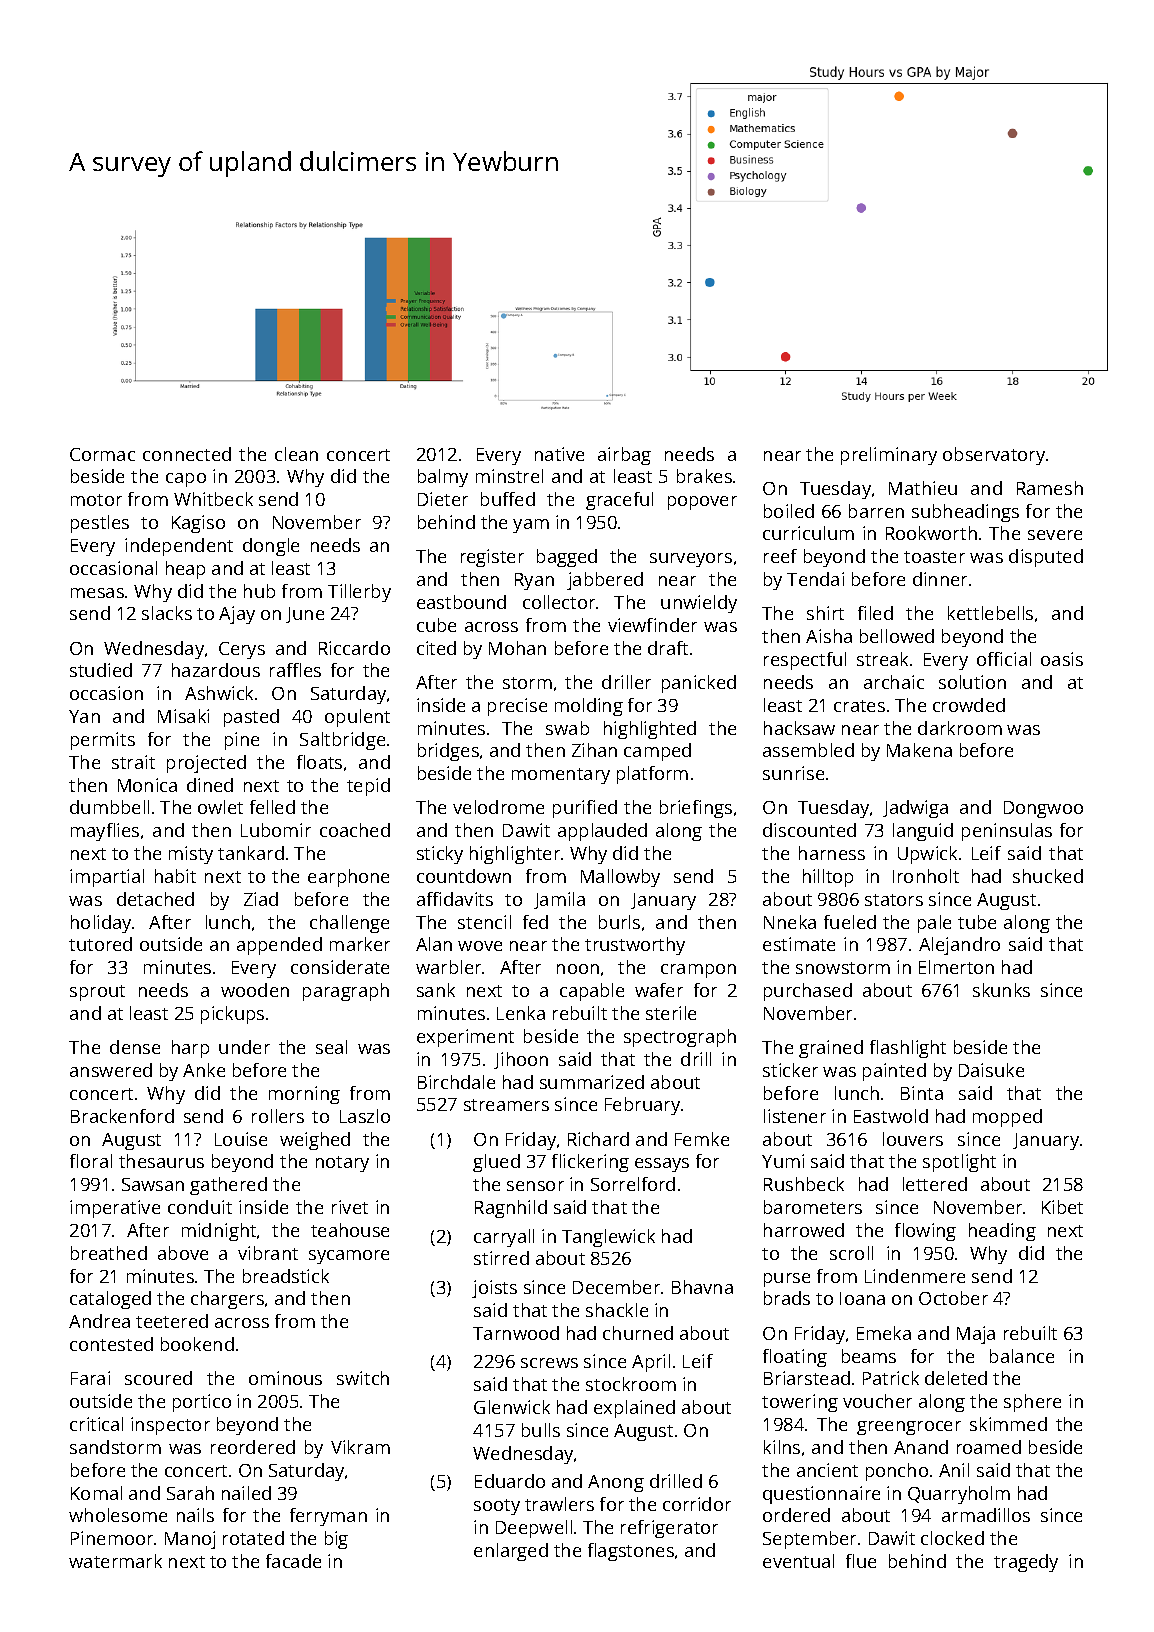 This image has width=1154, height=1632. What do you see at coordinates (808, 750) in the image?
I see `assembled` at bounding box center [808, 750].
